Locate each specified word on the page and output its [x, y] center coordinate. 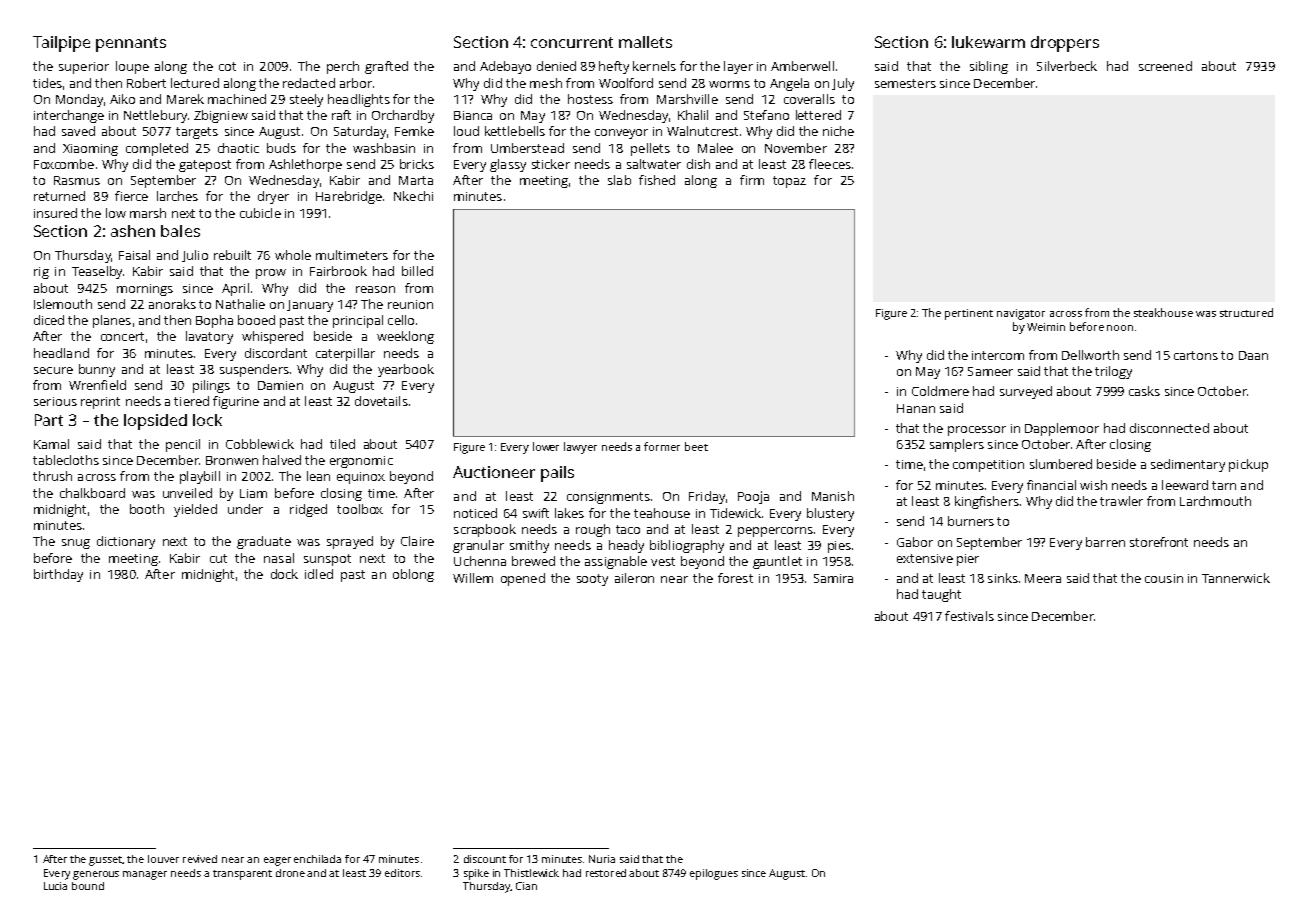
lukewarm [988, 42]
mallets [645, 42]
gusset [106, 861]
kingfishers [987, 502]
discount [485, 859]
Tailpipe [61, 44]
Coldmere [940, 391]
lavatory [209, 337]
